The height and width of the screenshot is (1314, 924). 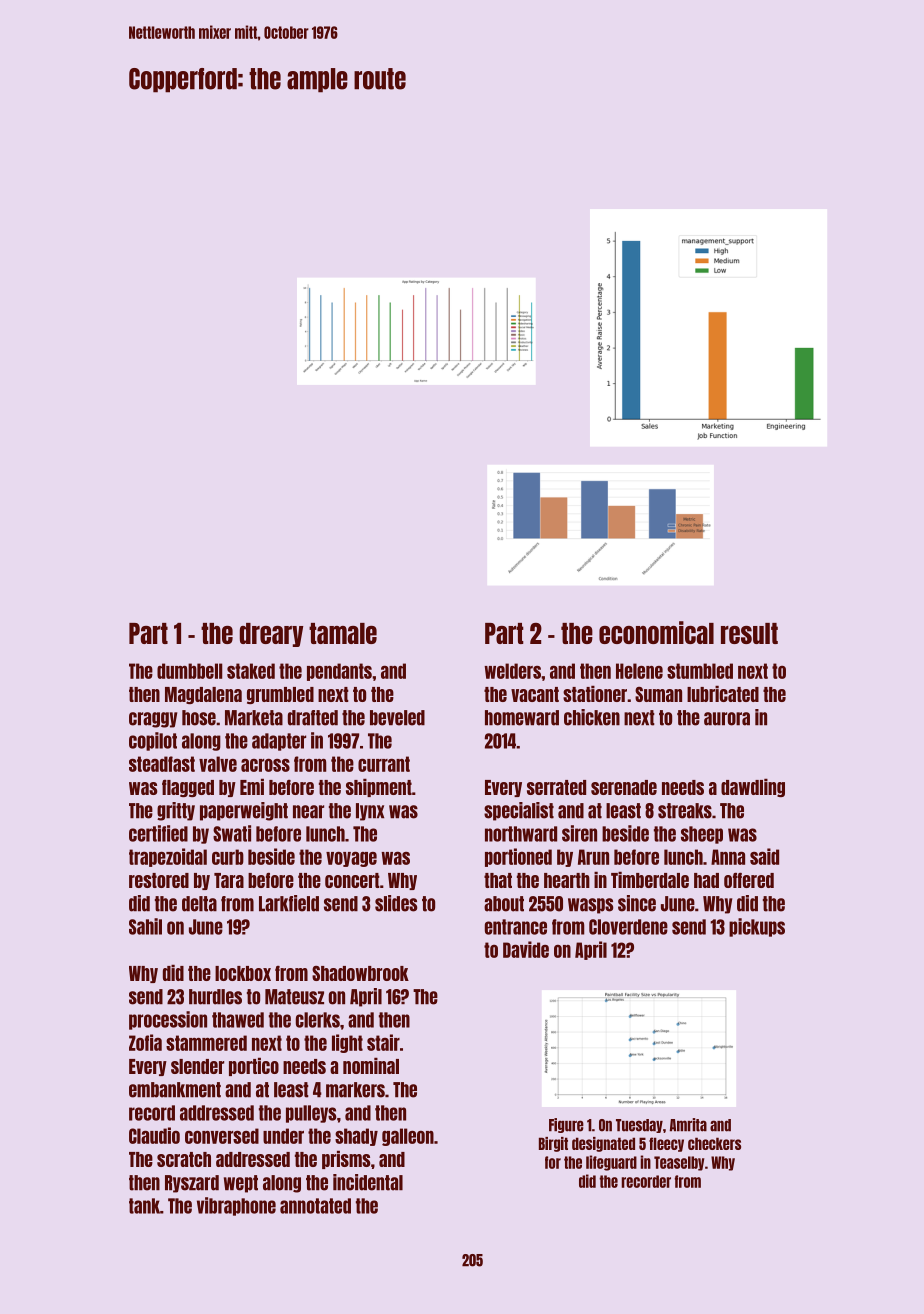 What do you see at coordinates (271, 635) in the screenshot?
I see `dreary` at bounding box center [271, 635].
